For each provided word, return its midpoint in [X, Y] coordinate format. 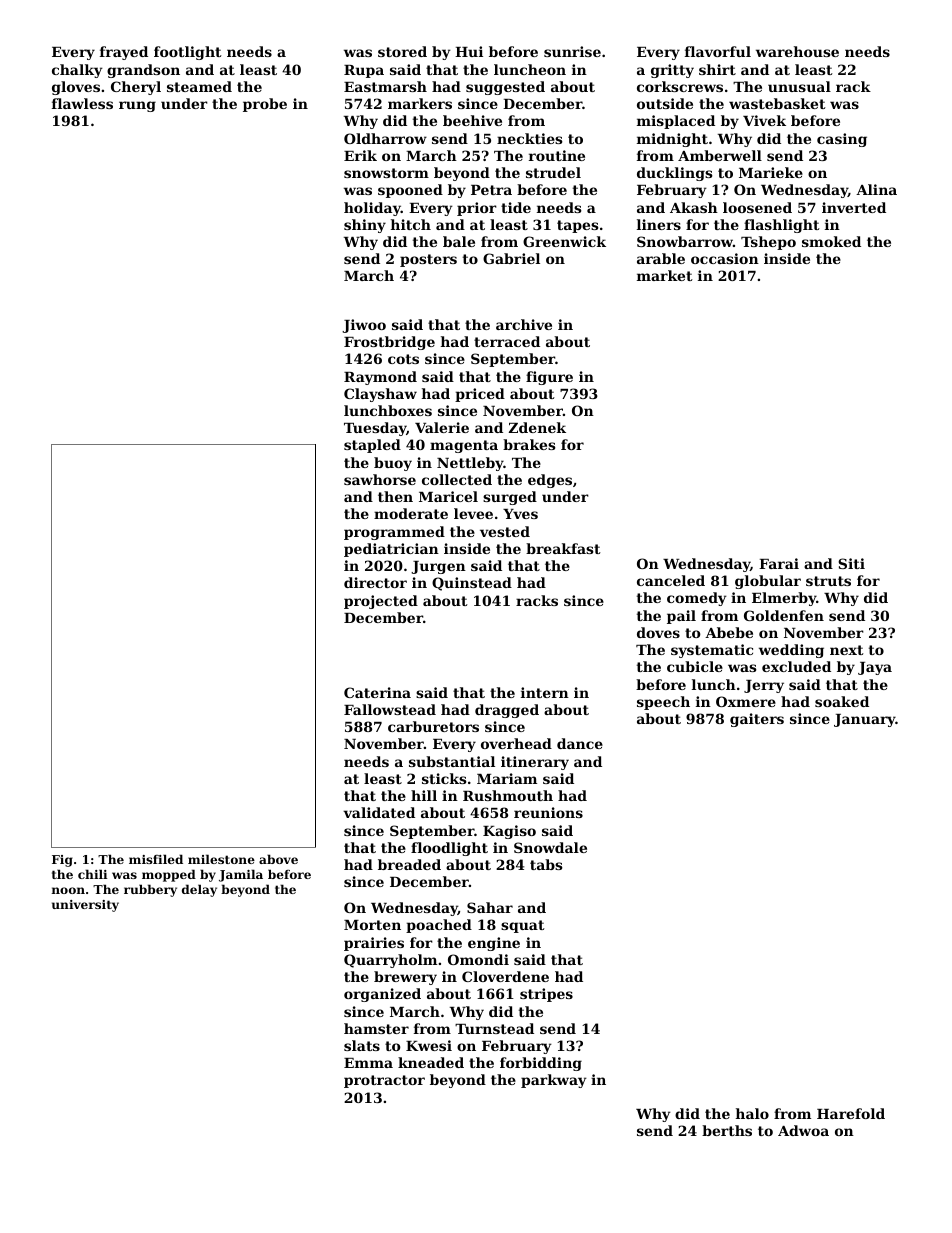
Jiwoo [364, 326]
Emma [368, 1063]
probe [265, 105]
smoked [831, 241]
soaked [842, 701]
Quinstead [472, 584]
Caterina [377, 692]
